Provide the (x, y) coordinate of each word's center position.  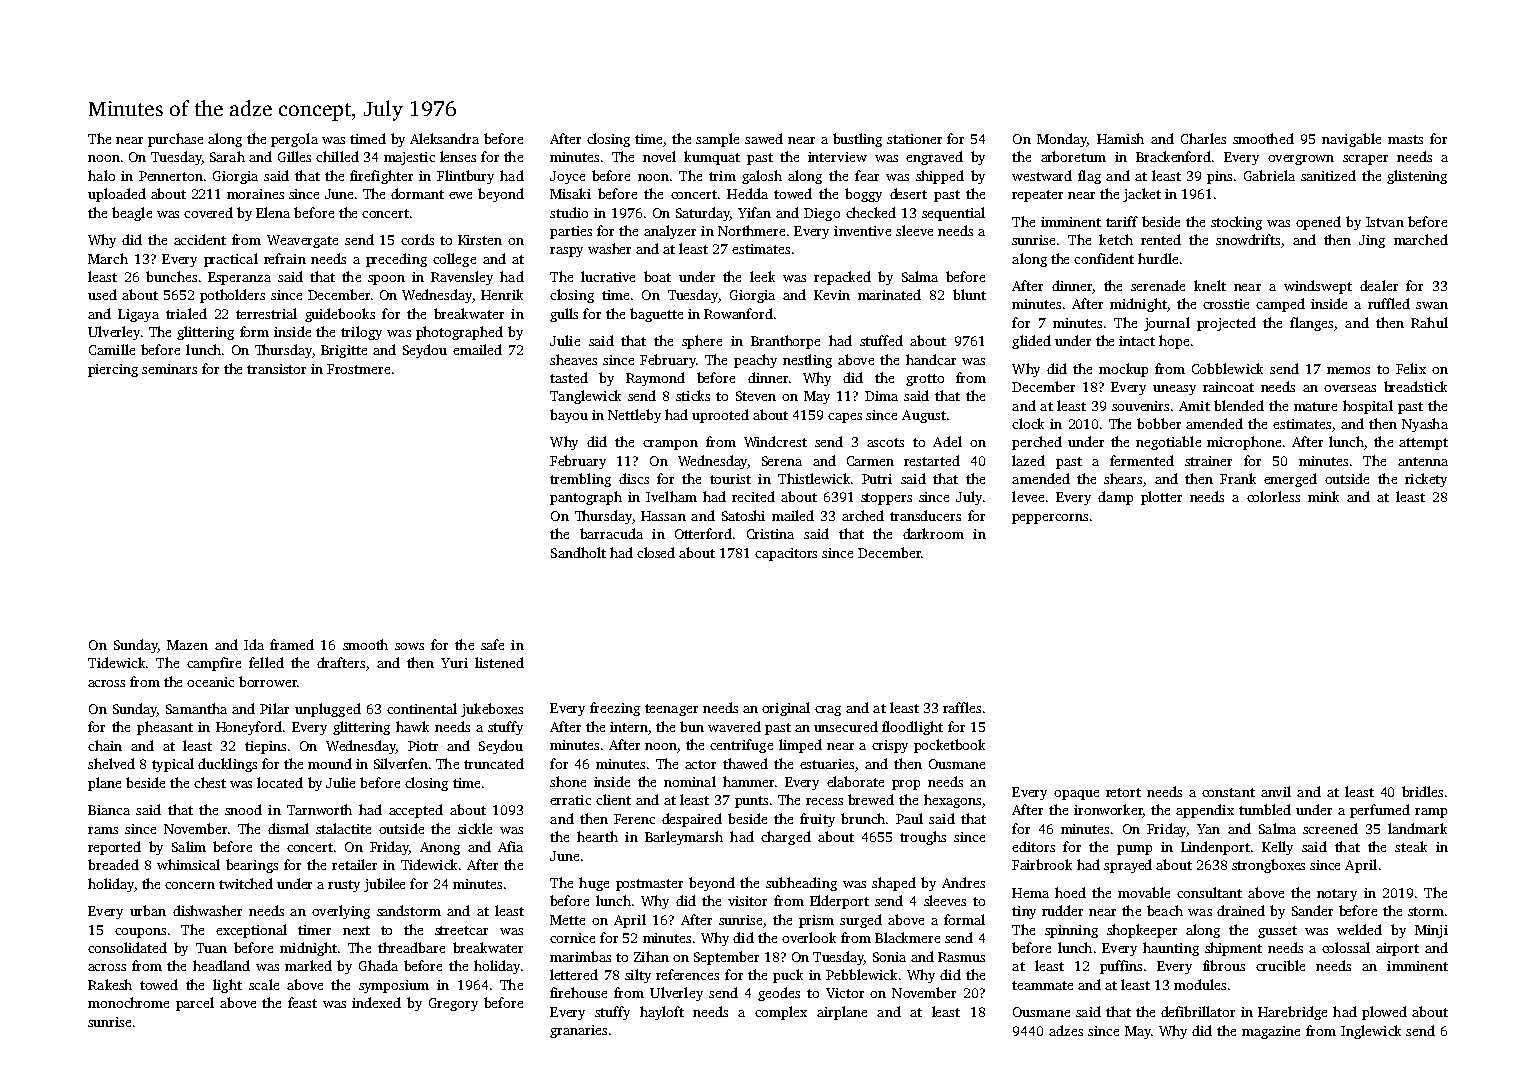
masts (1405, 139)
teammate (1042, 985)
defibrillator (1198, 1011)
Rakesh (110, 984)
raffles (962, 707)
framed (292, 644)
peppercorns (1050, 519)
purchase (175, 140)
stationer (914, 139)
